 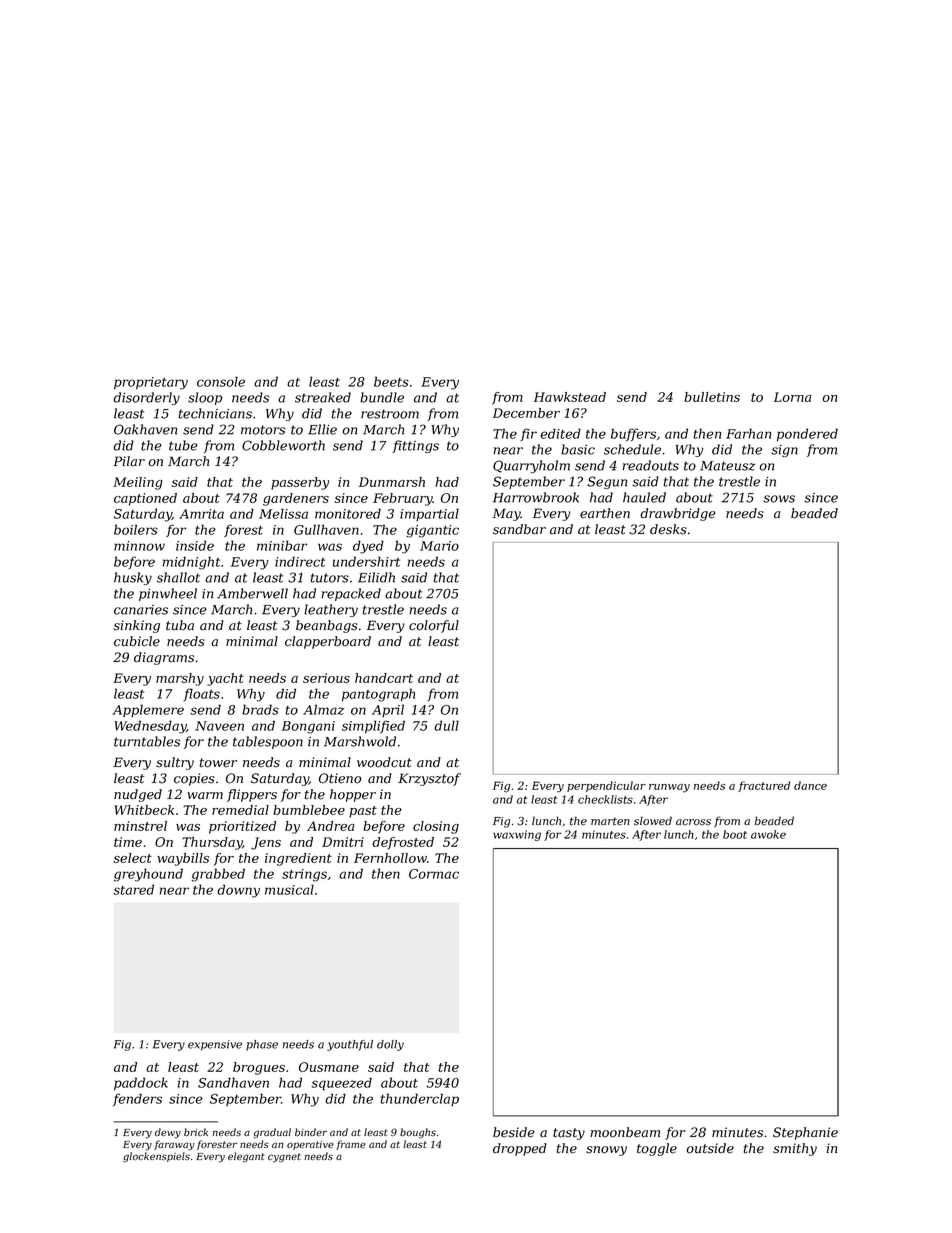 What do you see at coordinates (151, 383) in the document?
I see `proprietary` at bounding box center [151, 383].
